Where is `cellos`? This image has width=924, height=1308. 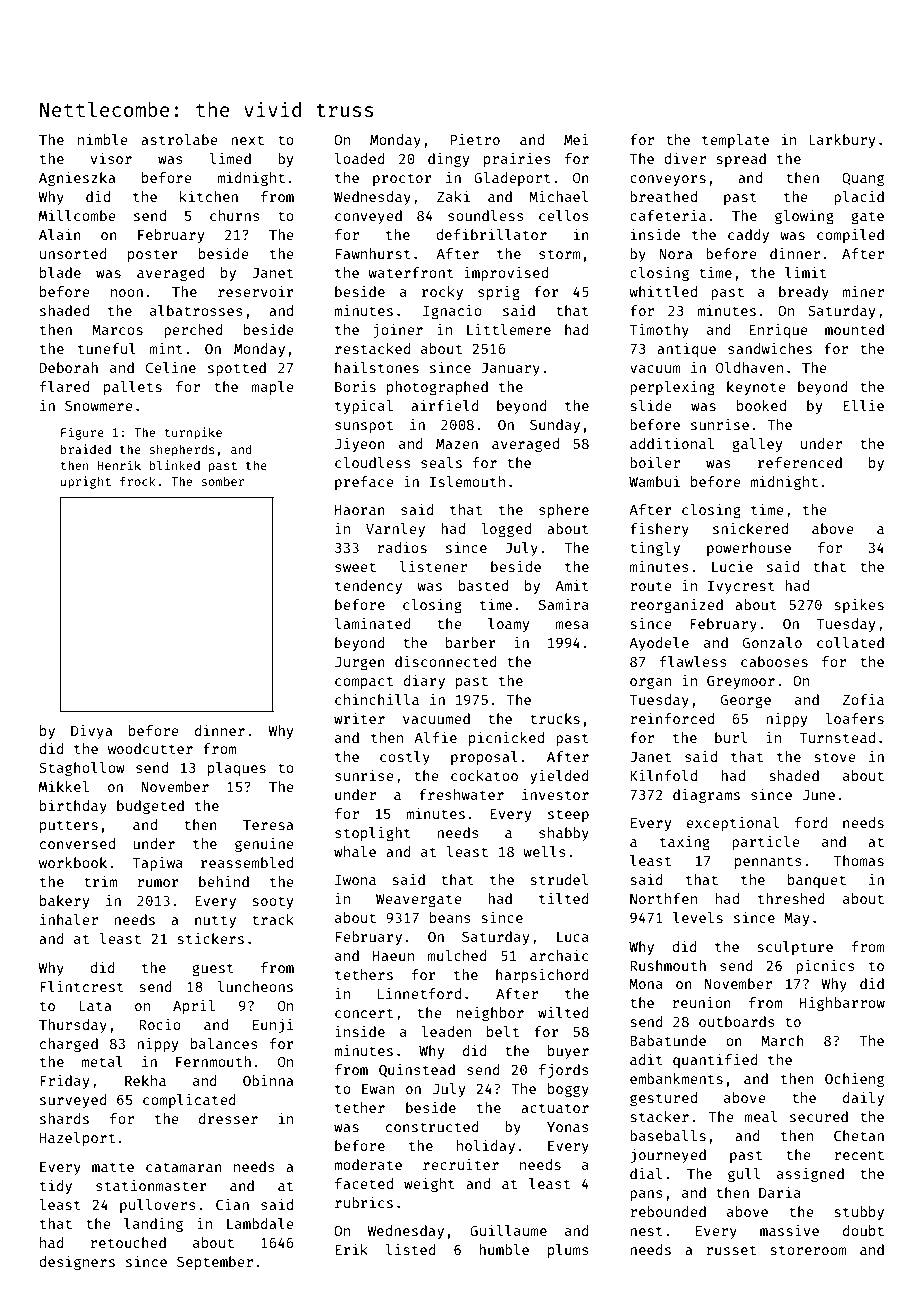
cellos is located at coordinates (563, 215).
